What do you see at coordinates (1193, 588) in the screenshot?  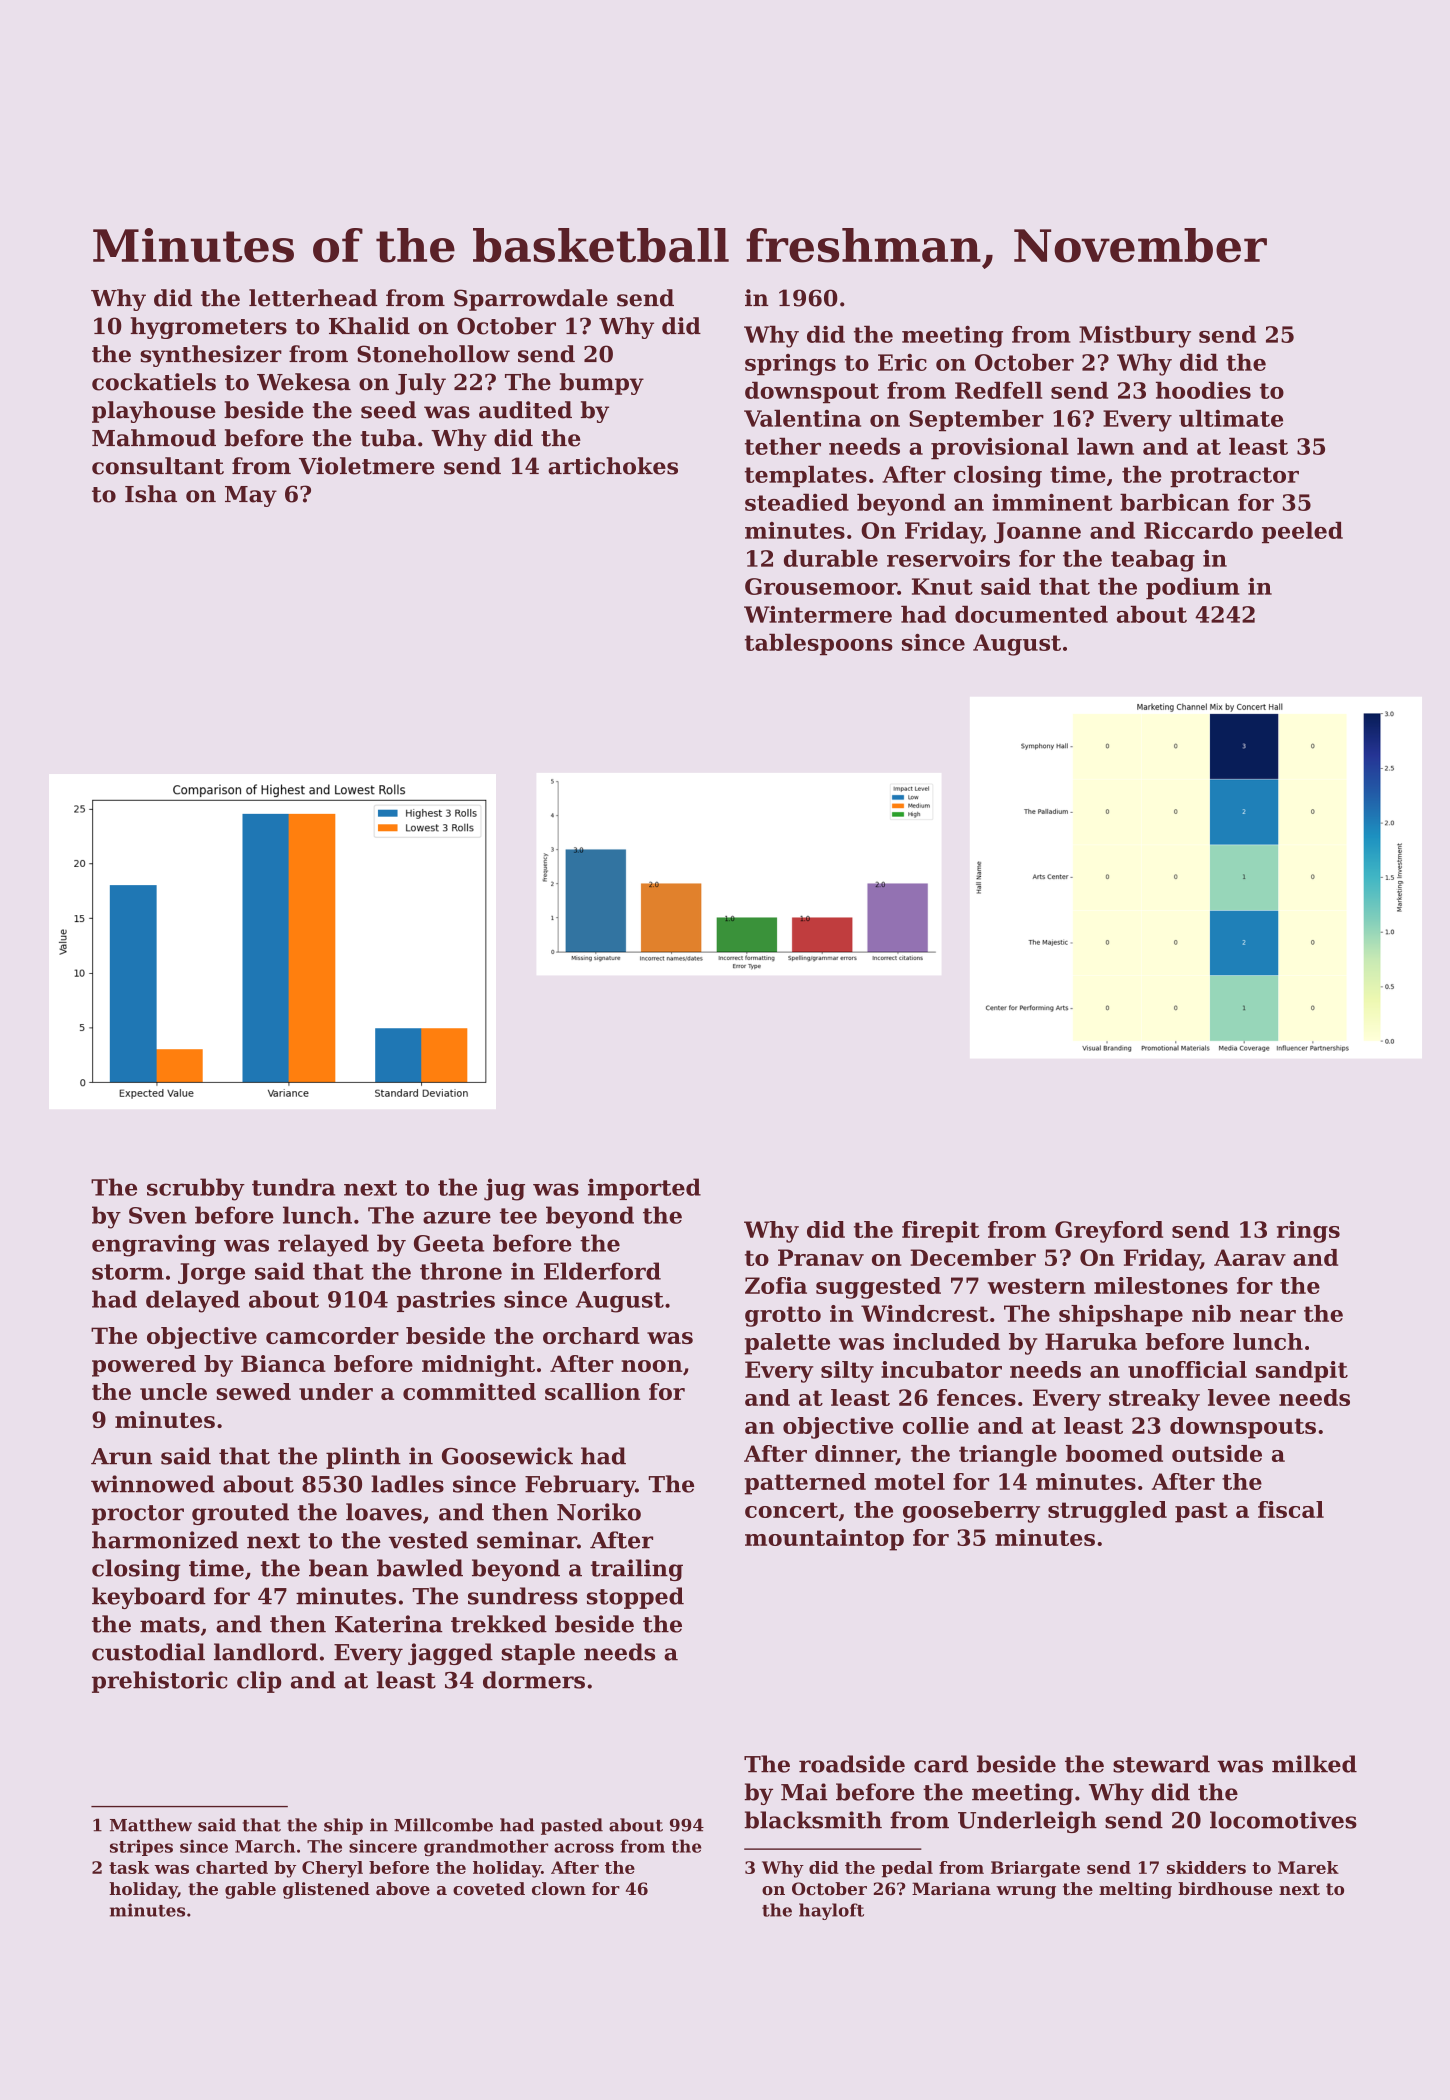 I see `podium` at bounding box center [1193, 588].
